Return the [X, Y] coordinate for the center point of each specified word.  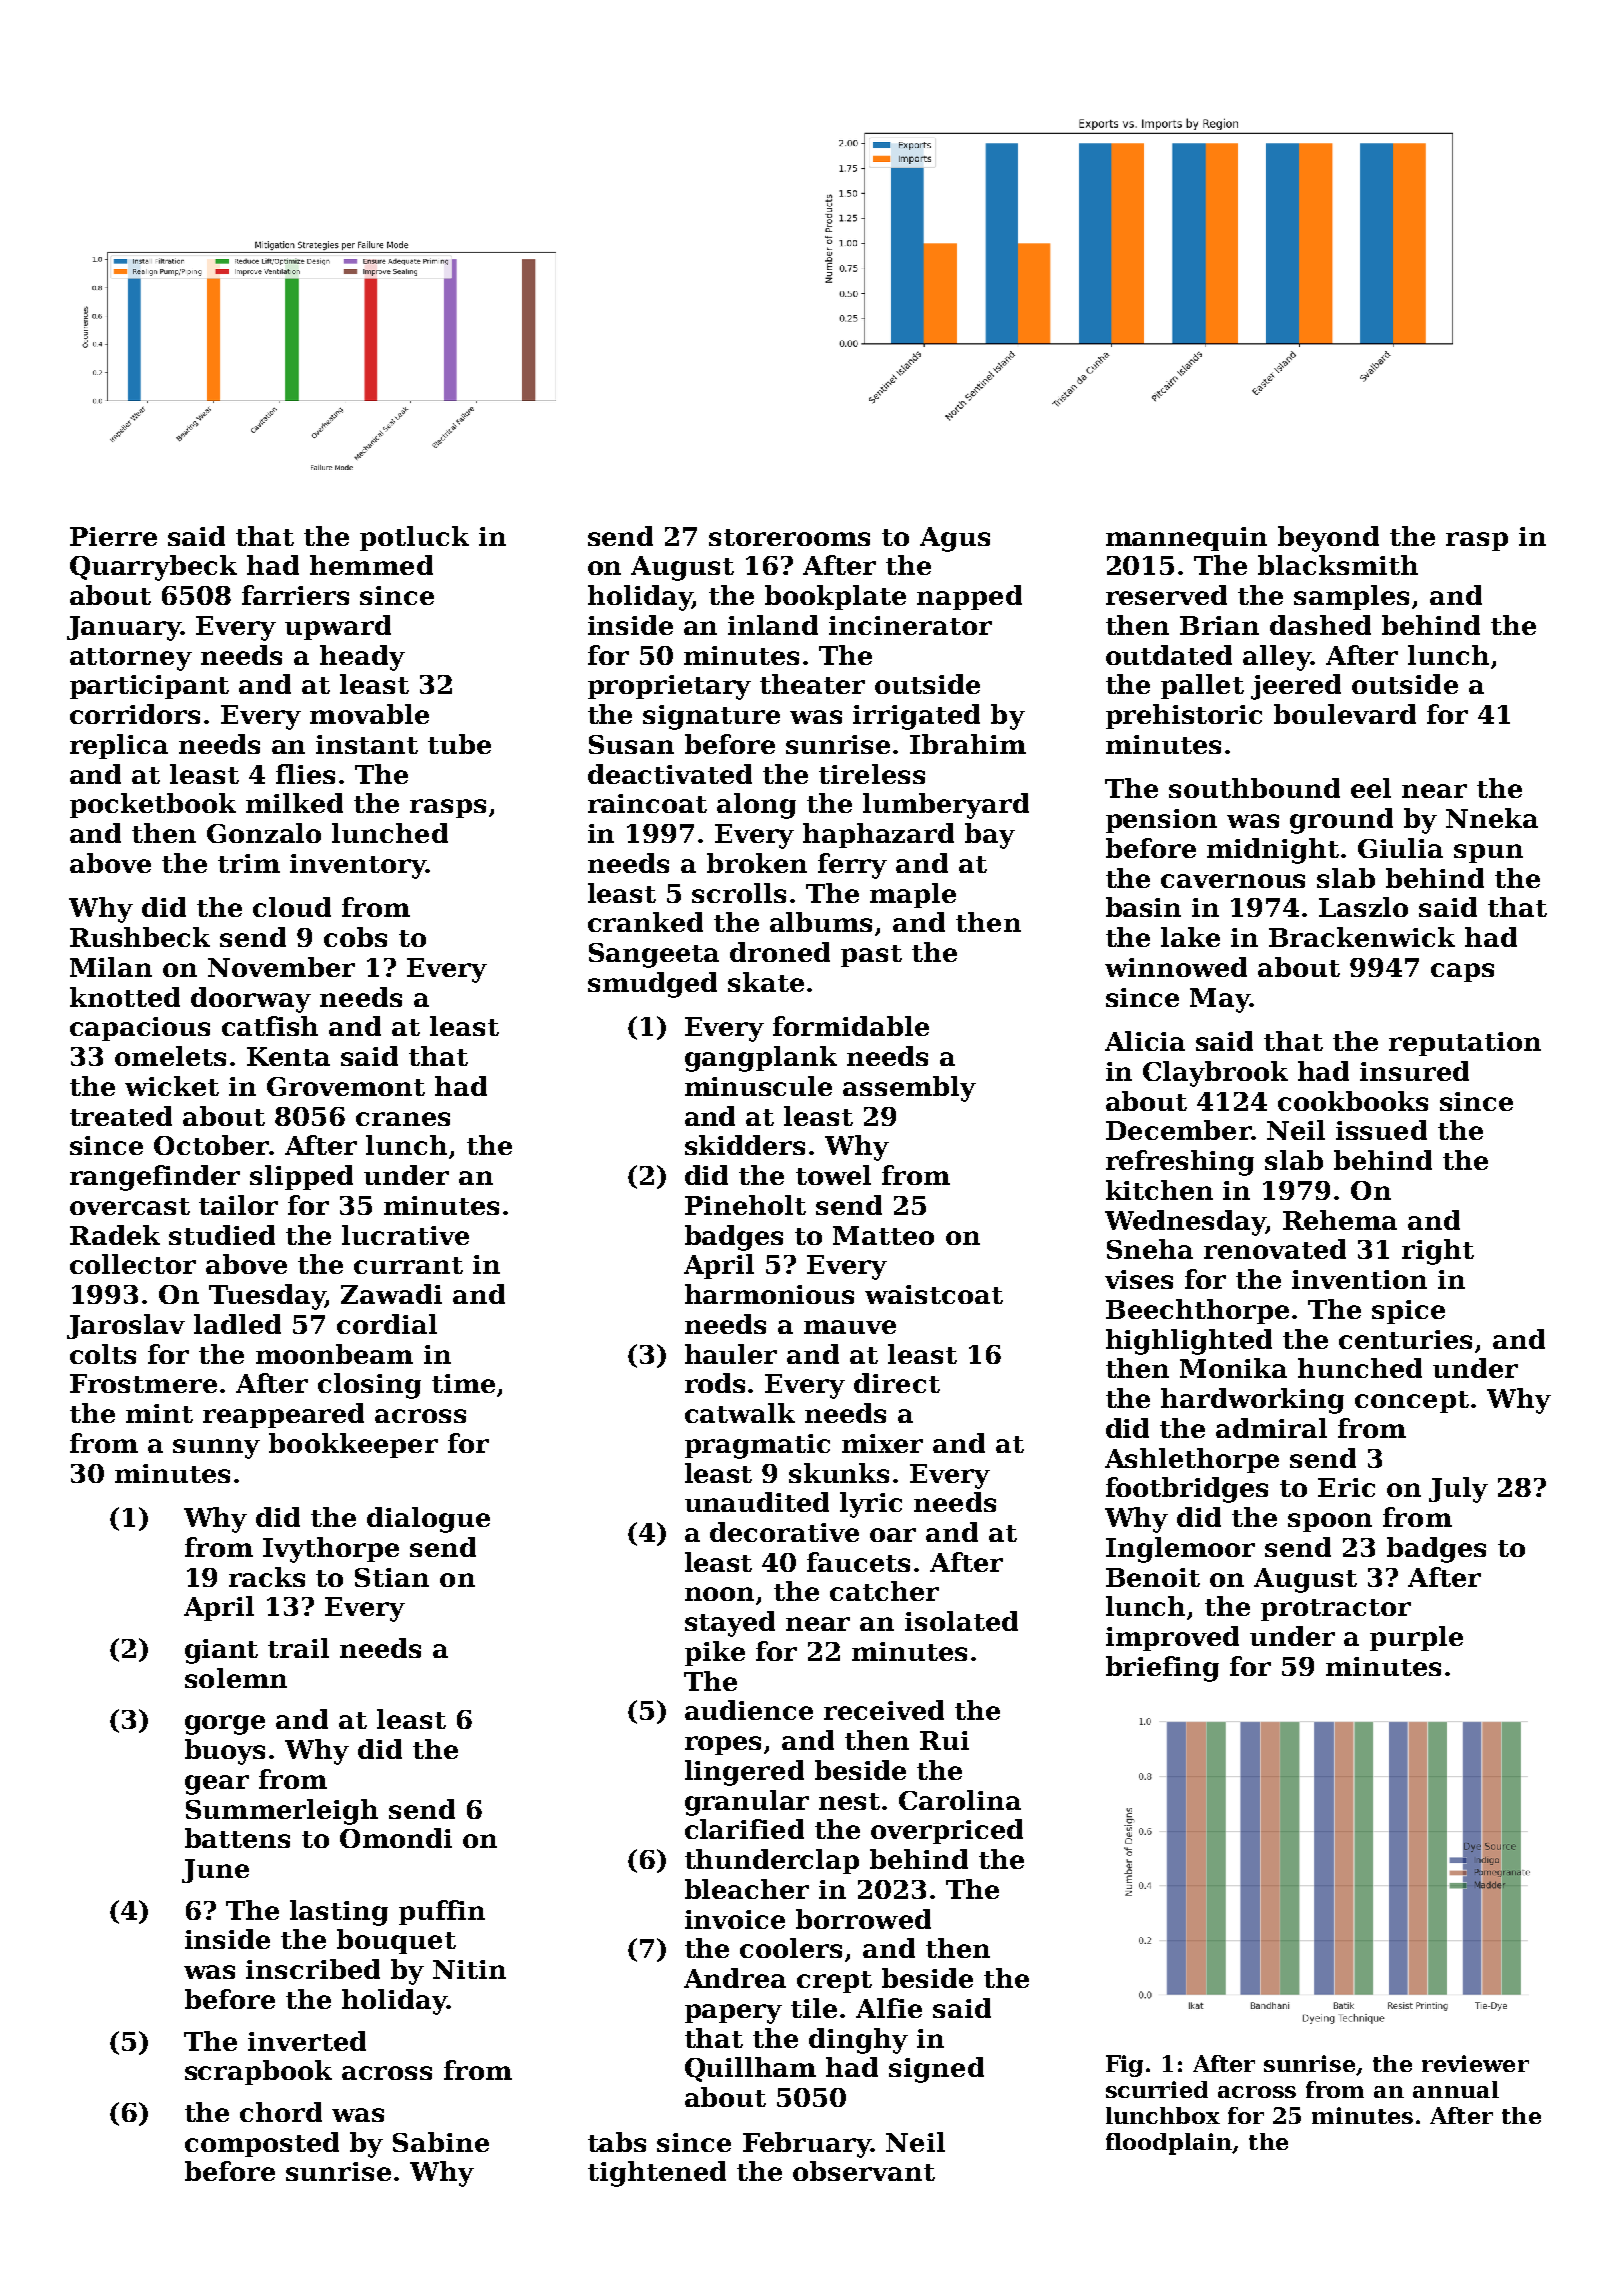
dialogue [428, 1520]
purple [1416, 1638]
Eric [1346, 1487]
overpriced [947, 1831]
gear [217, 1785]
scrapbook [258, 2072]
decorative [784, 1532]
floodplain [1169, 2144]
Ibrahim [968, 744]
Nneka [1492, 818]
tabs [617, 2142]
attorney [131, 659]
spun [1488, 853]
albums [821, 922]
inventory [358, 866]
